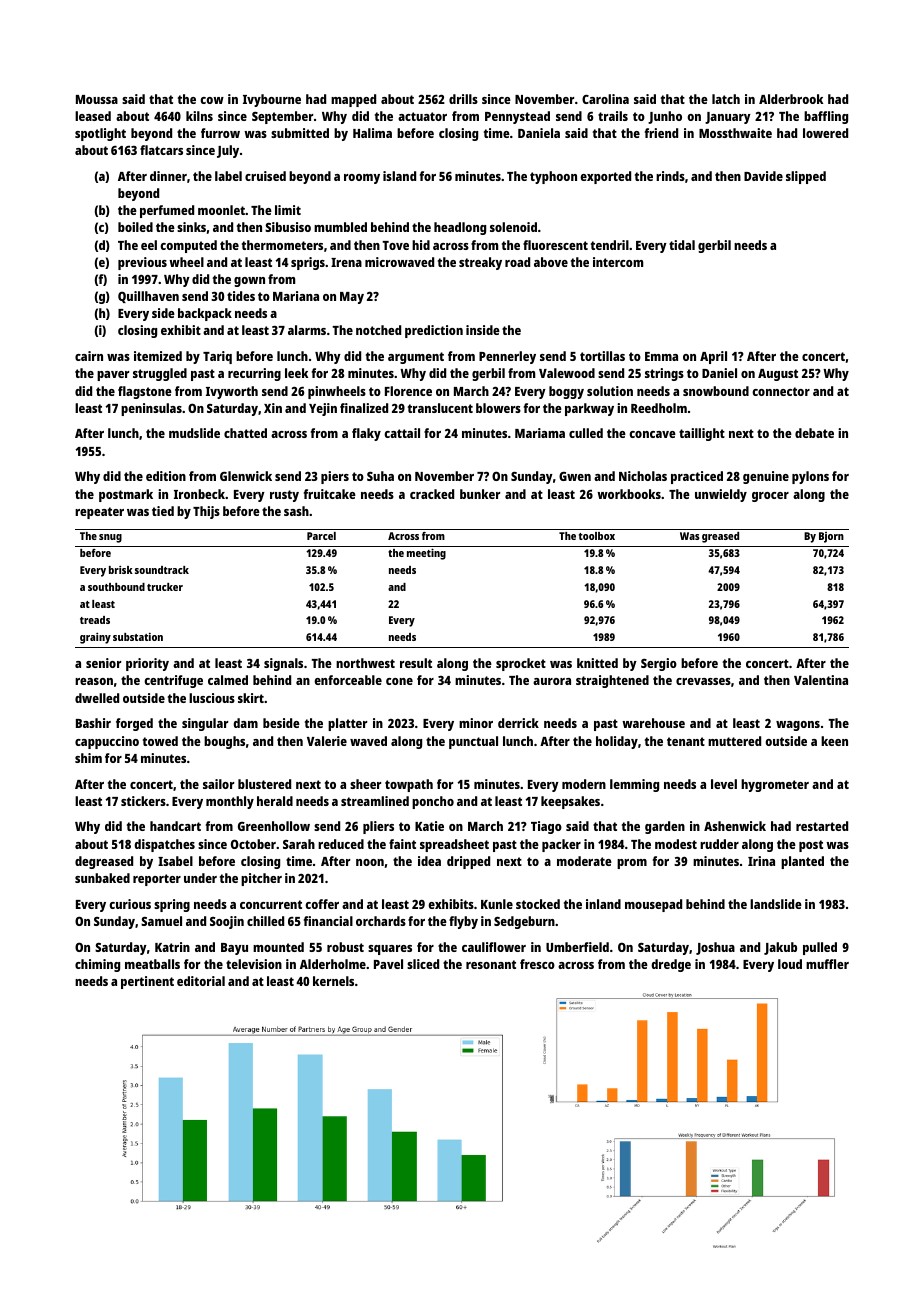 This screenshot has height=1308, width=924. What do you see at coordinates (218, 784) in the screenshot?
I see `sailor` at bounding box center [218, 784].
